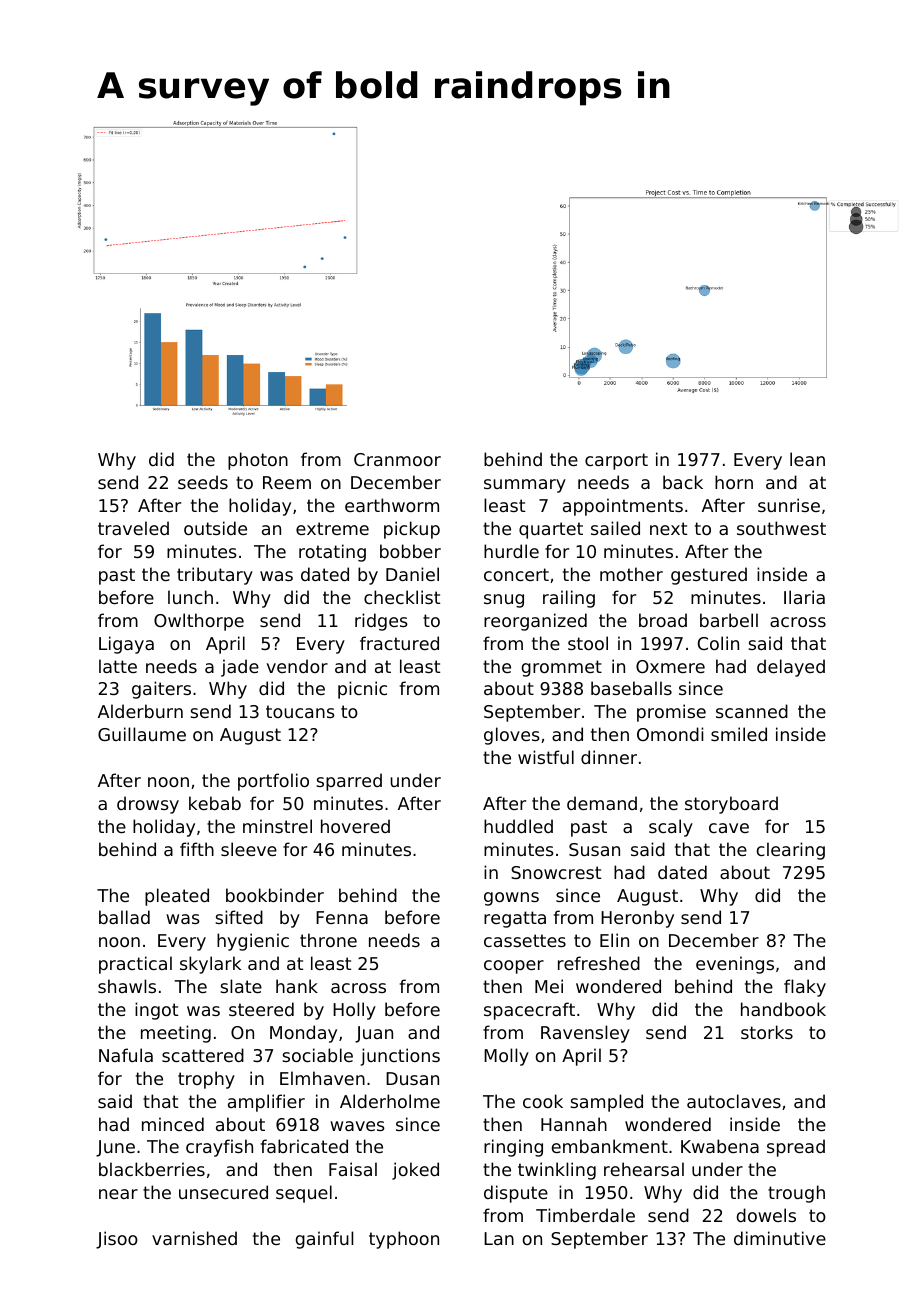  I want to click on storks, so click(767, 1032).
